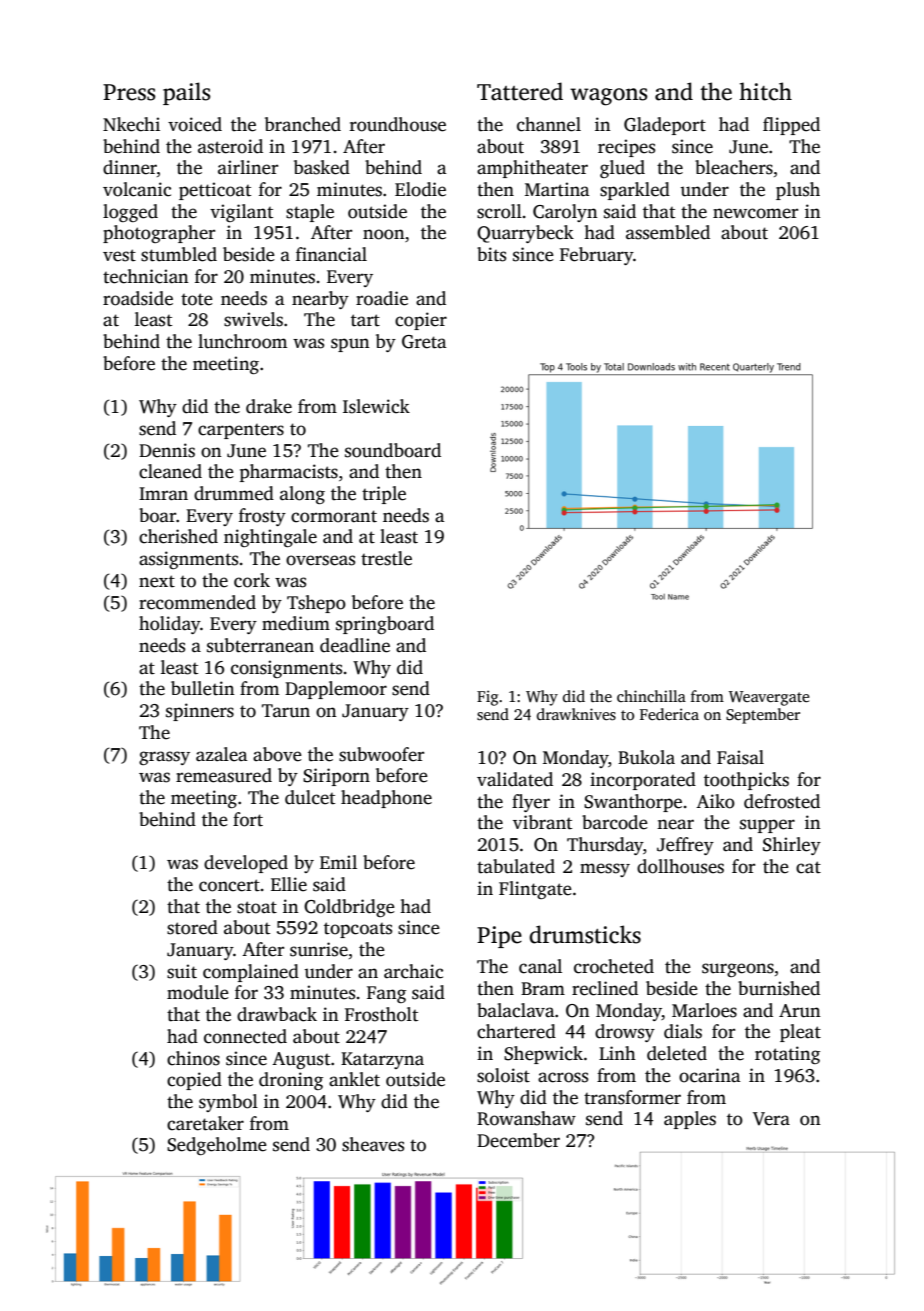 This screenshot has height=1311, width=924. Describe the element at coordinates (350, 345) in the screenshot. I see `spun` at that location.
